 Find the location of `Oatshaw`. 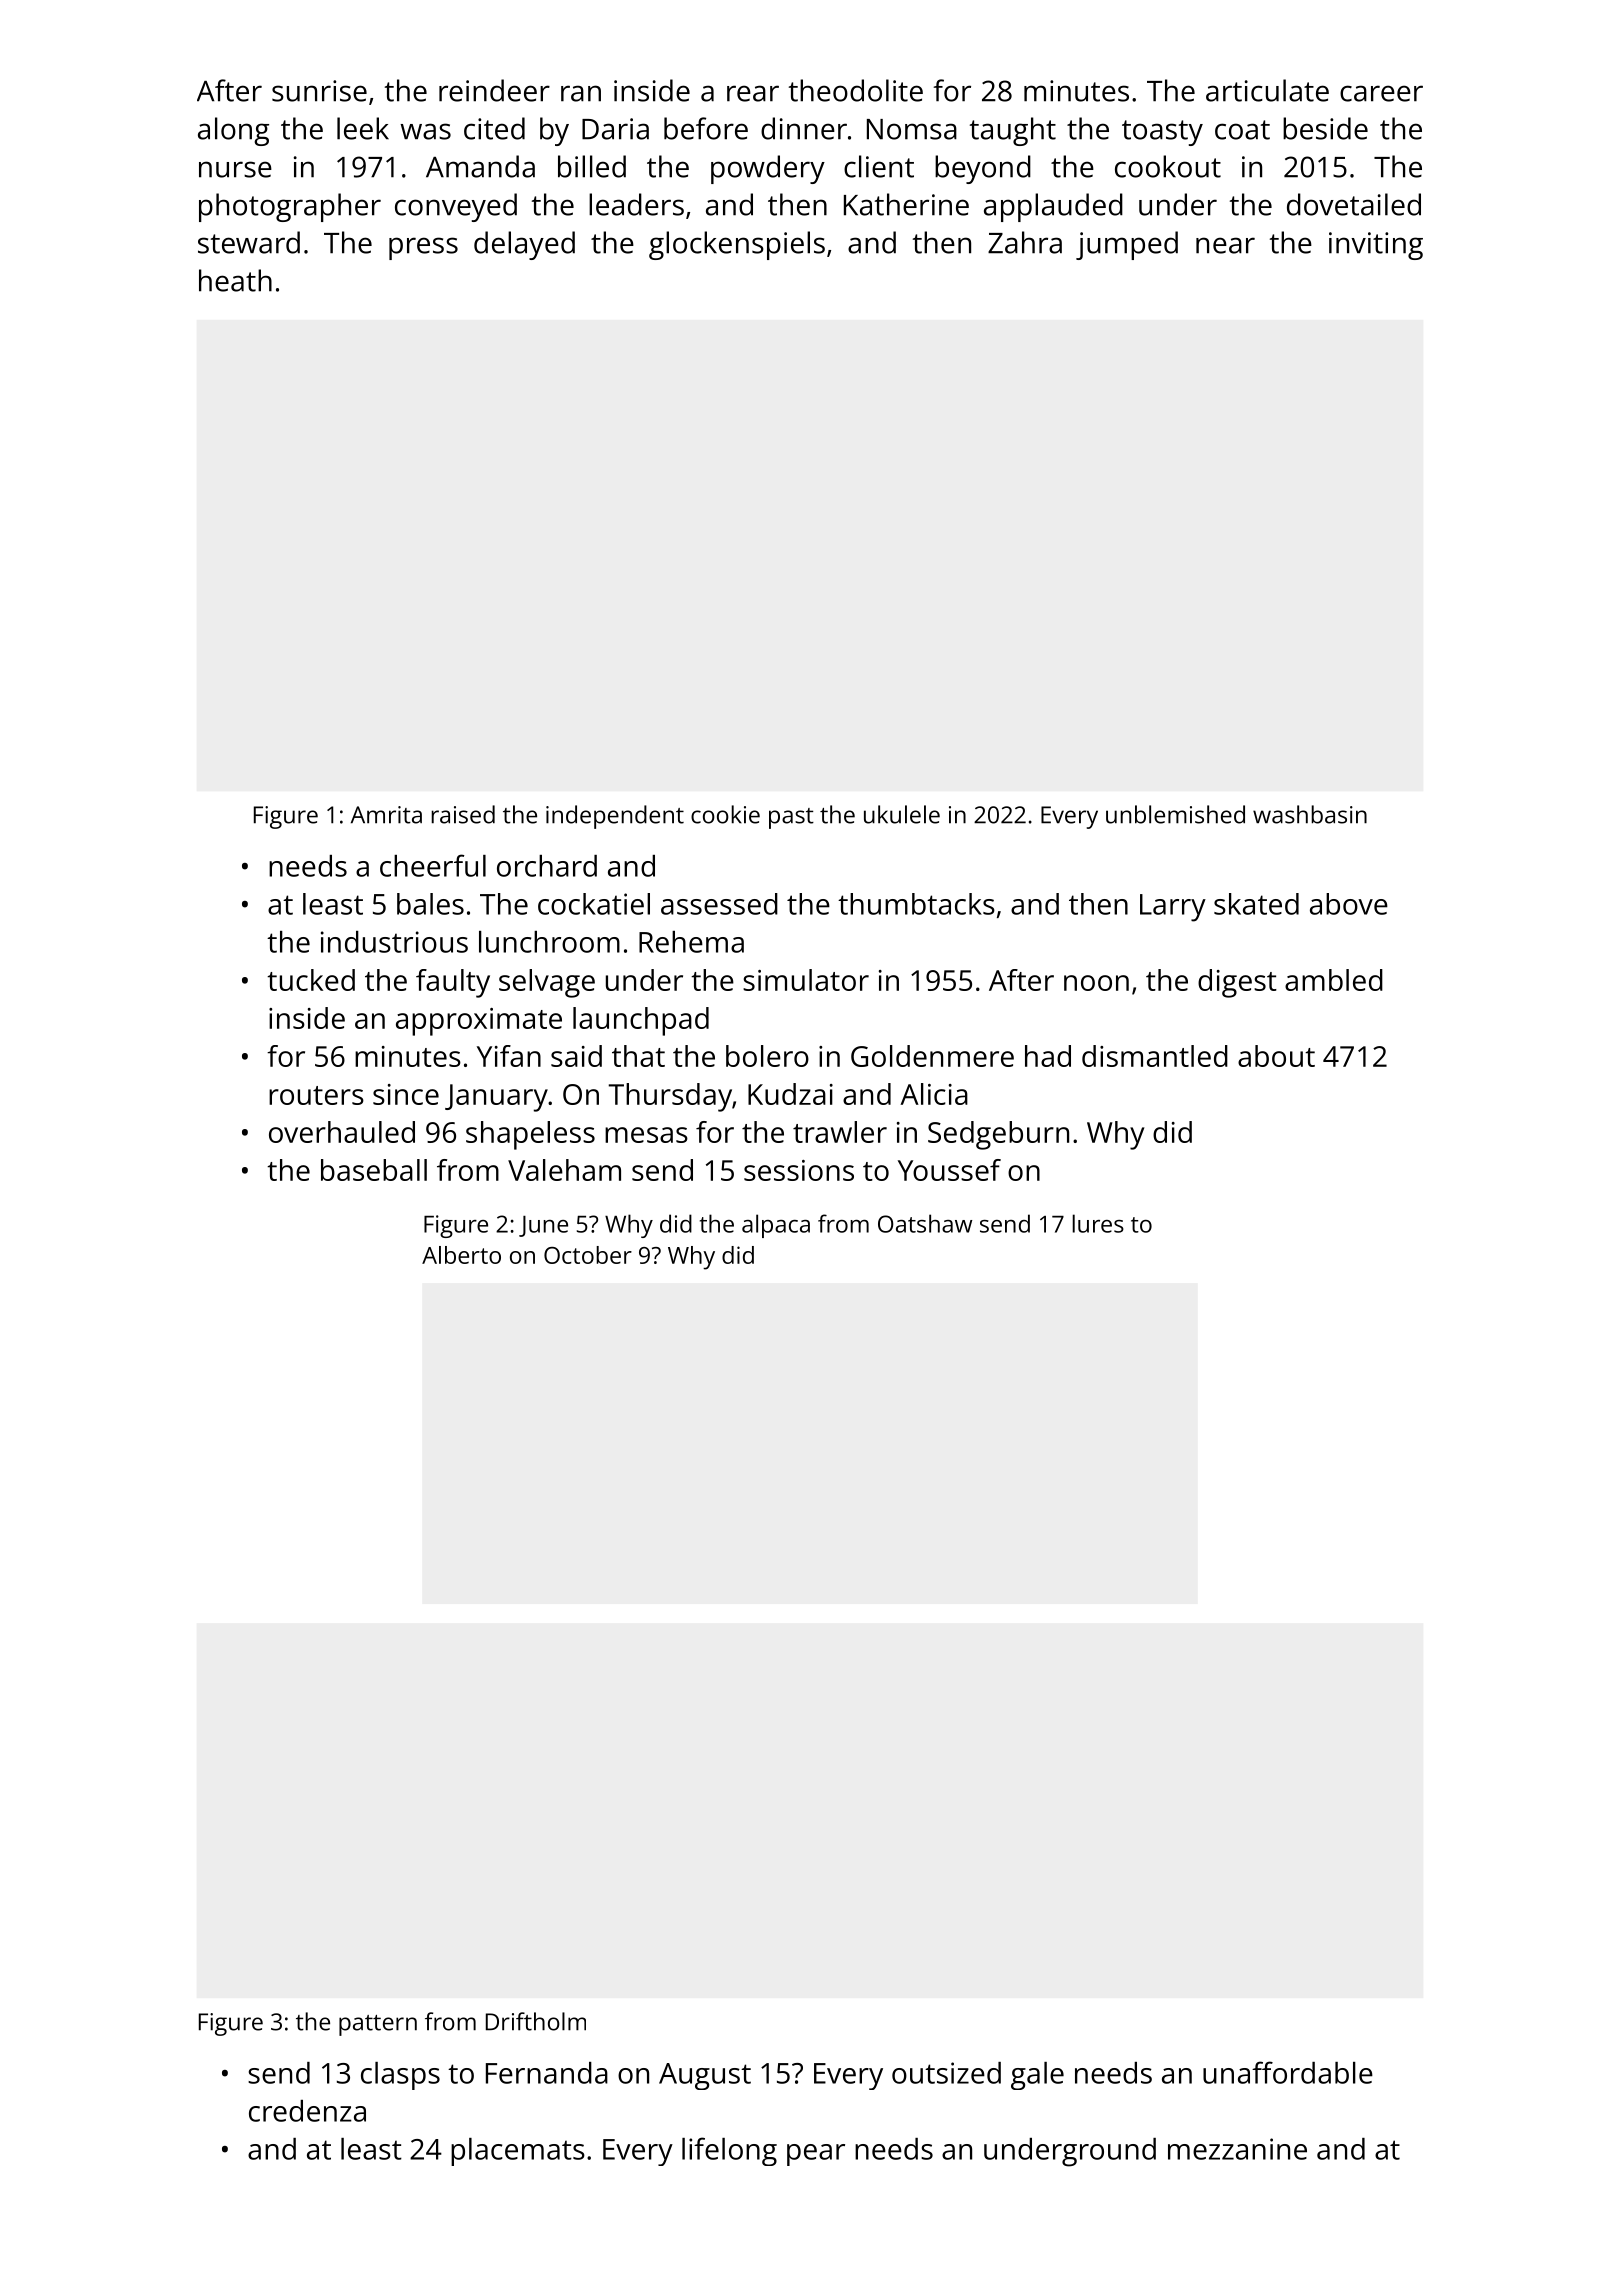

Oatshaw is located at coordinates (925, 1223).
